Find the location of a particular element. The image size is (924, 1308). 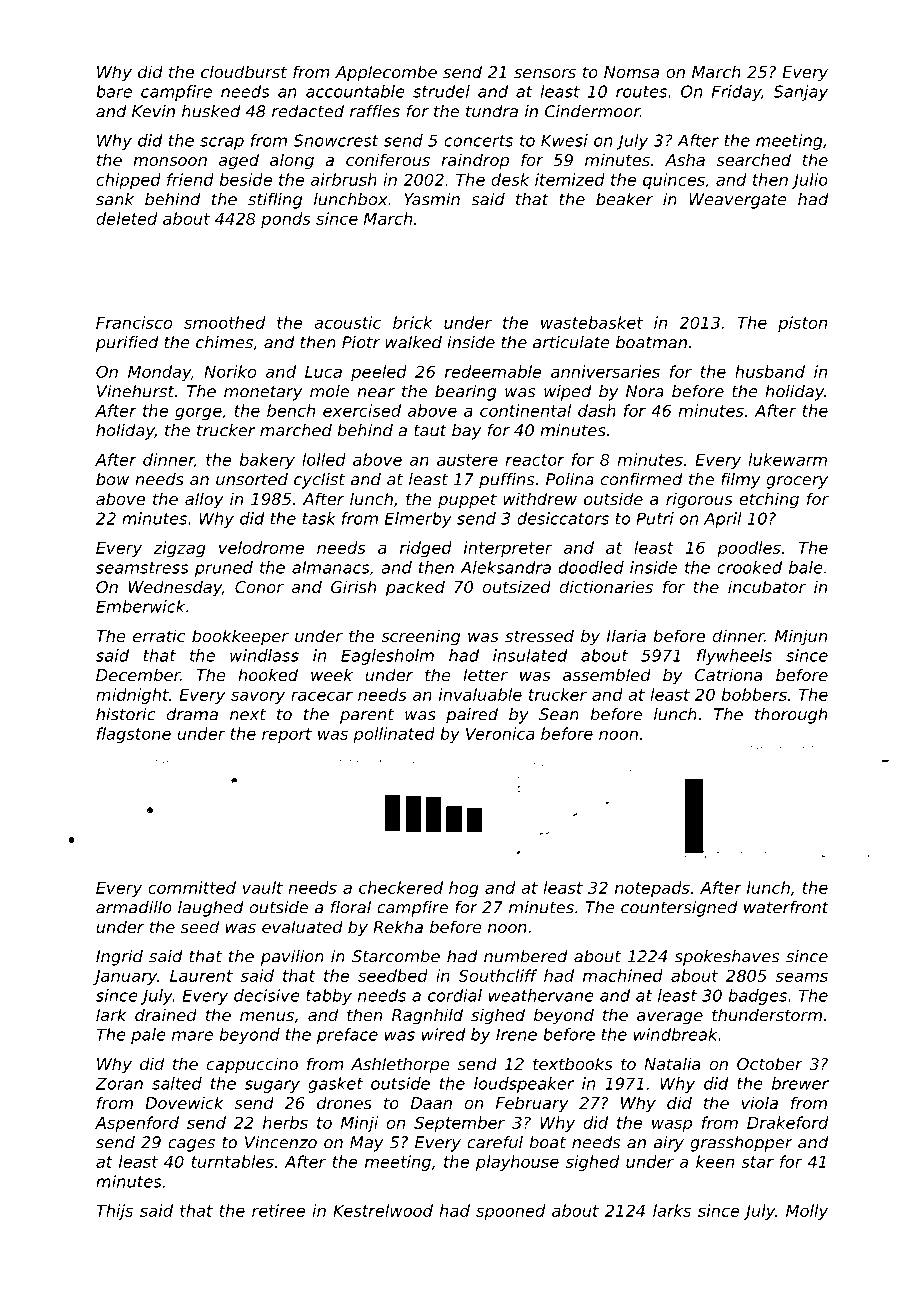

puffins is located at coordinates (506, 481).
